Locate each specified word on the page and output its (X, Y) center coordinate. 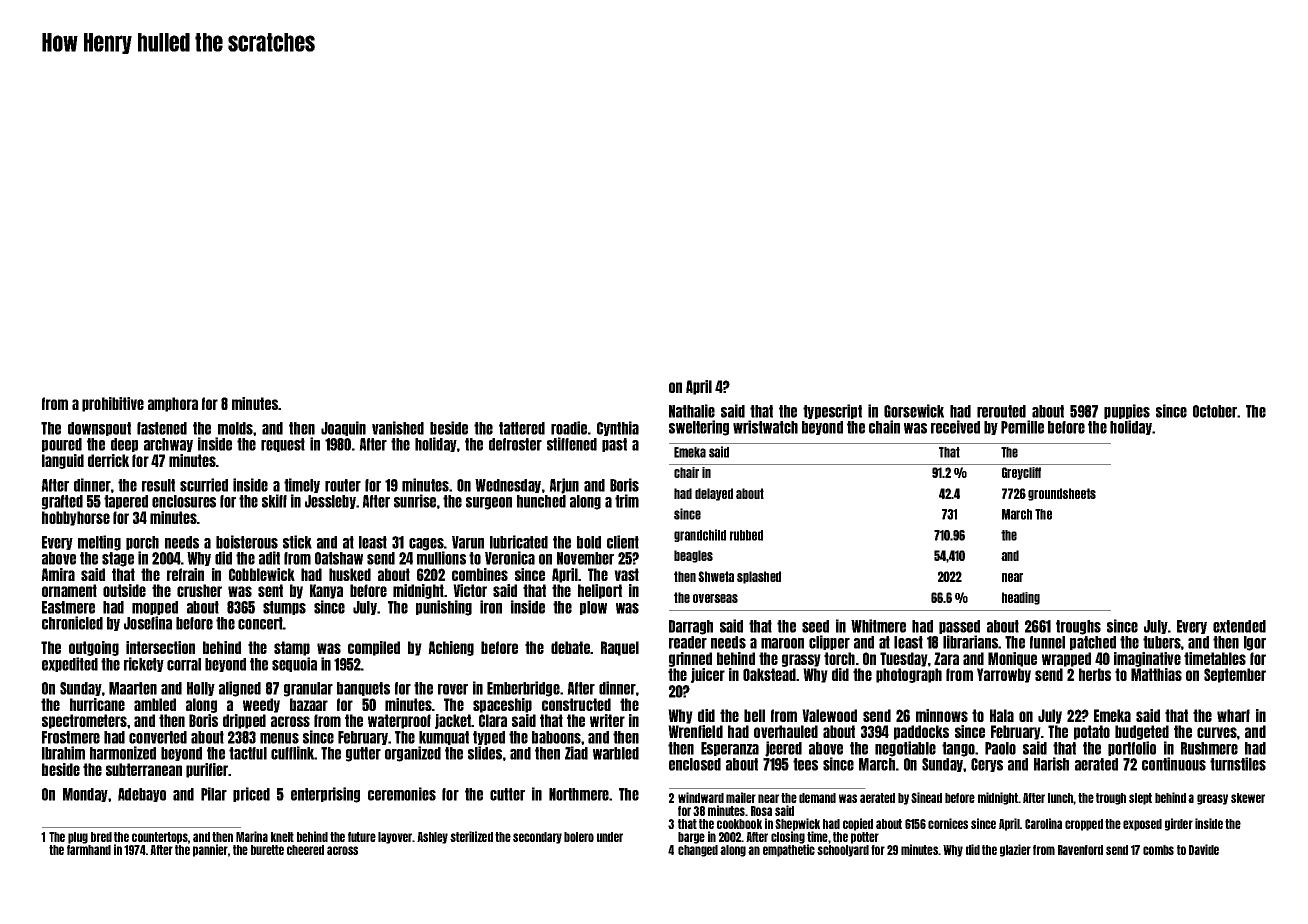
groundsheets (1062, 494)
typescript (832, 411)
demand (817, 798)
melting (99, 543)
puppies (1127, 411)
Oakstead (769, 674)
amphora (173, 404)
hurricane (97, 704)
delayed (714, 494)
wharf (1233, 715)
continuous (1174, 764)
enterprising (325, 795)
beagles (693, 556)
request (283, 445)
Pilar (214, 794)
